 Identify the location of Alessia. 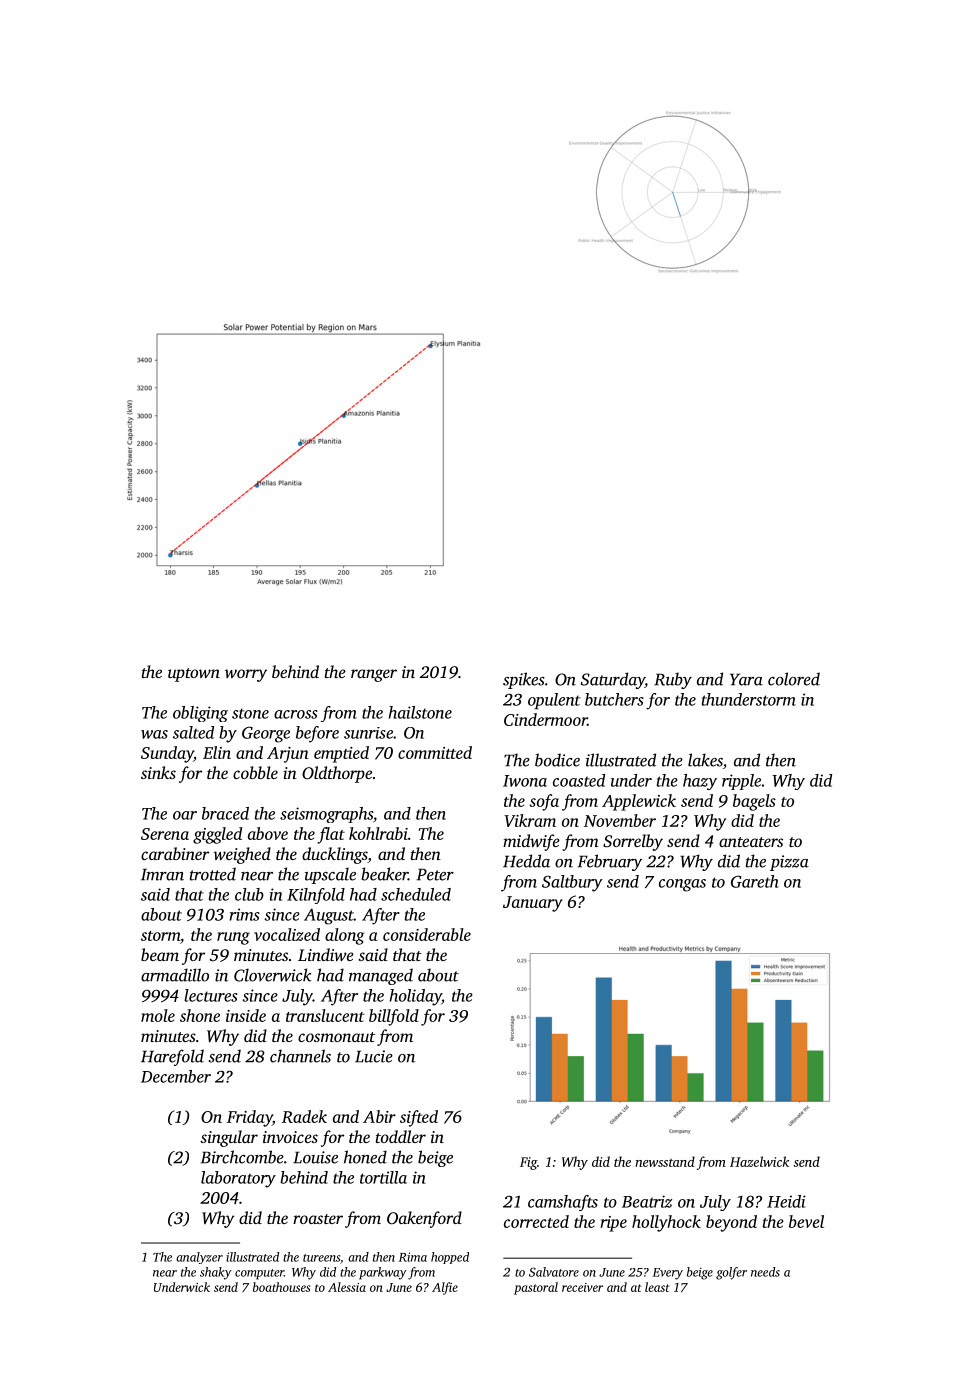
(347, 1287).
